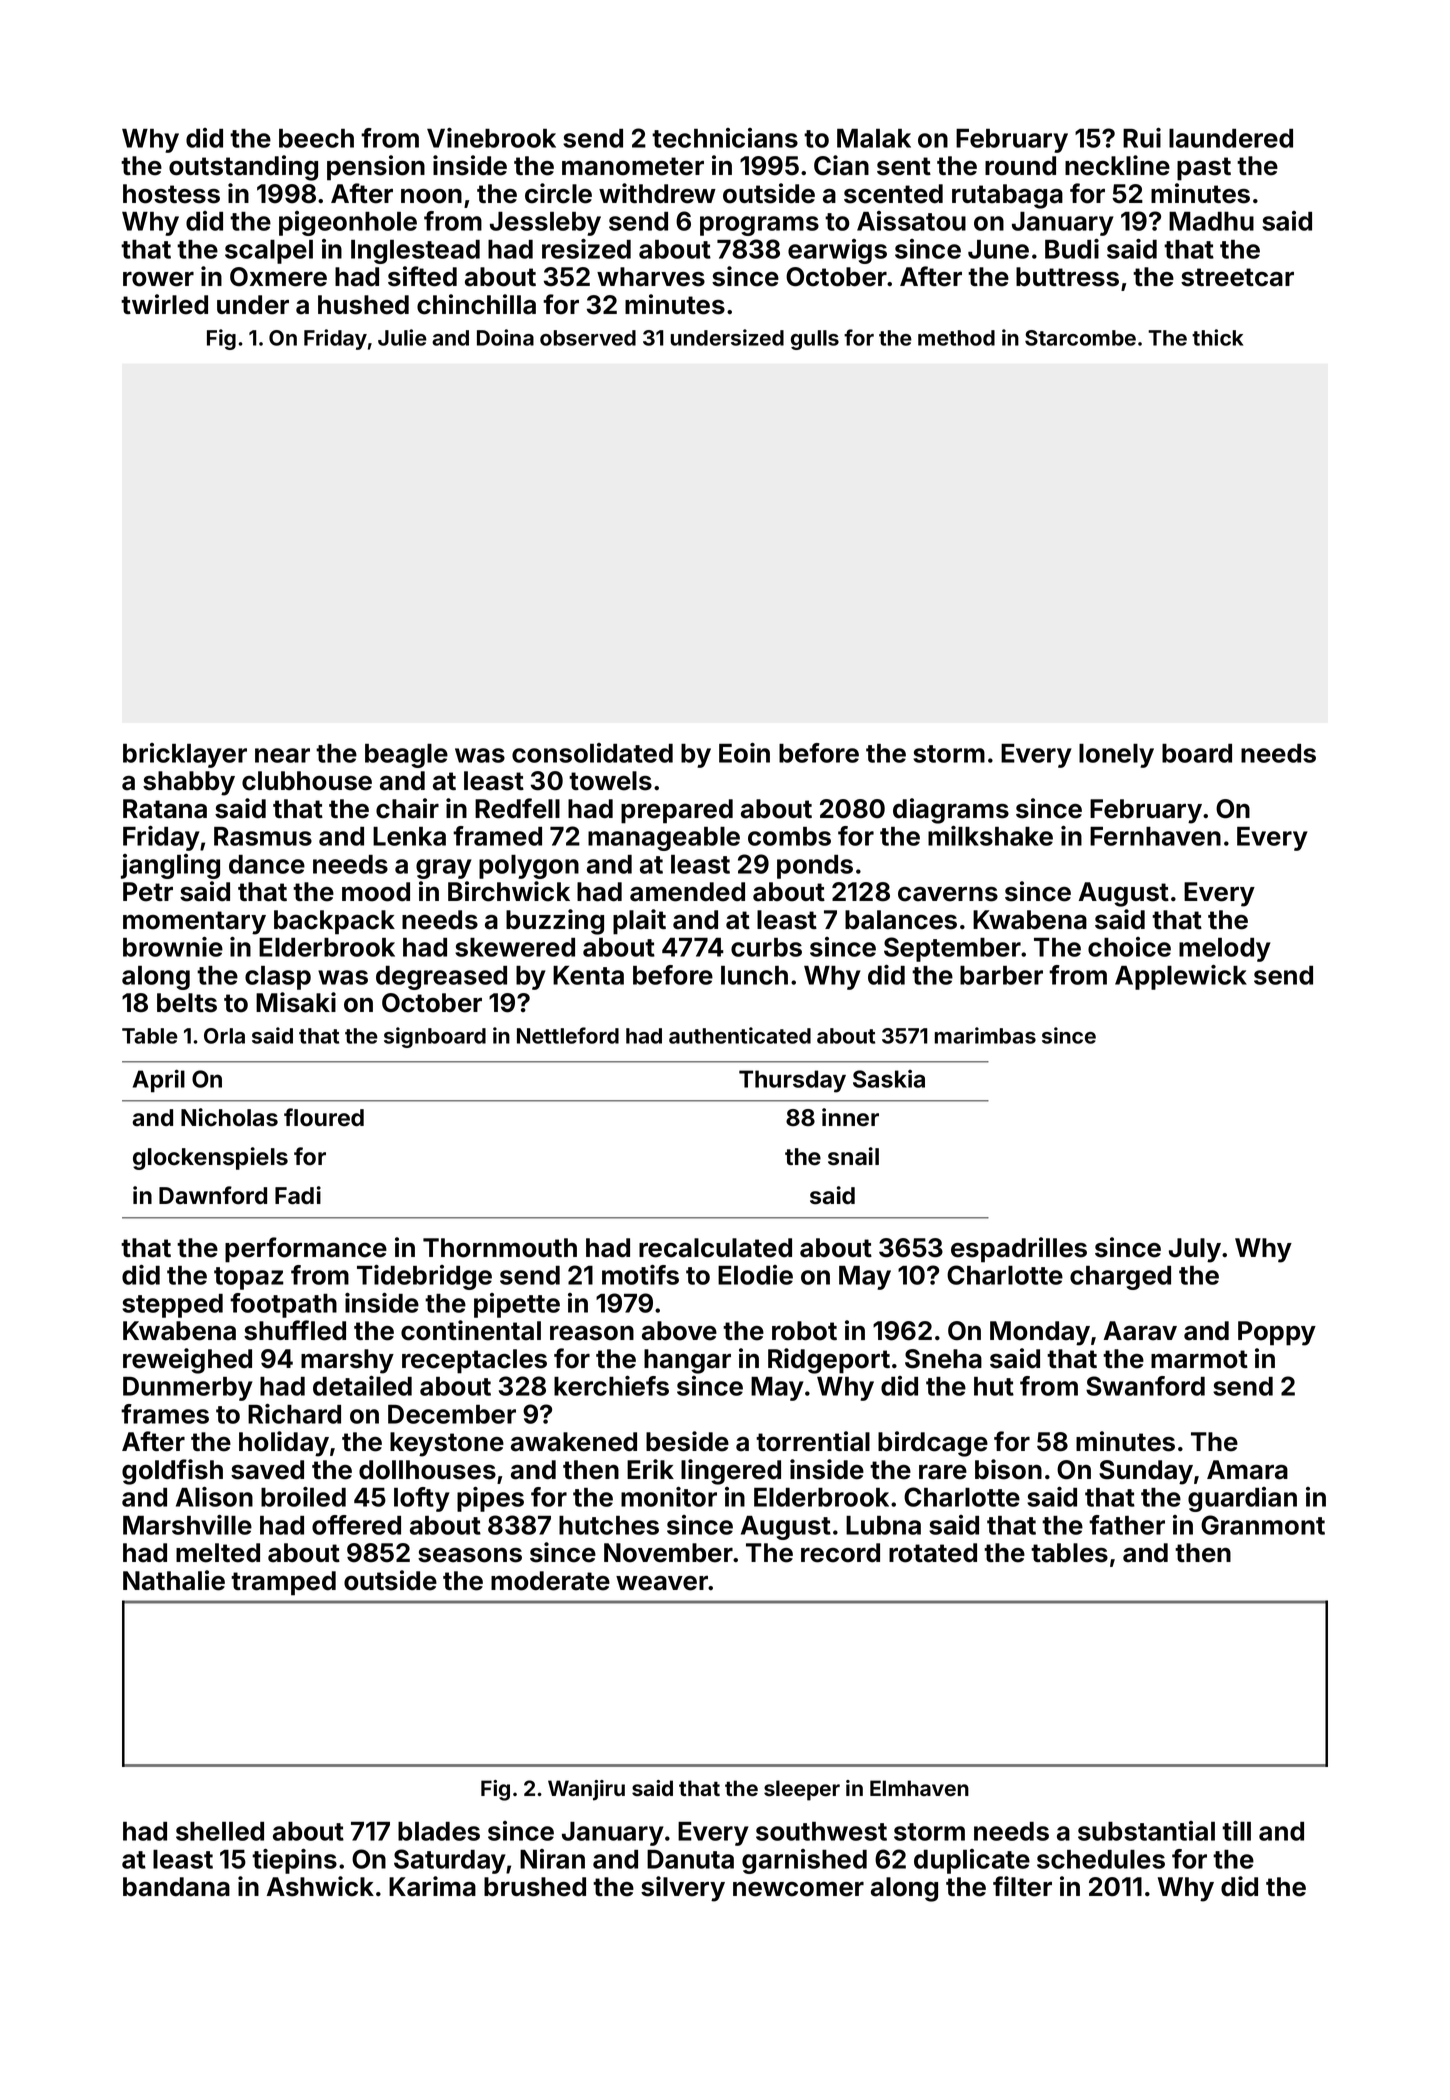 Image resolution: width=1450 pixels, height=2100 pixels. Describe the element at coordinates (441, 978) in the screenshot. I see `degreased` at that location.
